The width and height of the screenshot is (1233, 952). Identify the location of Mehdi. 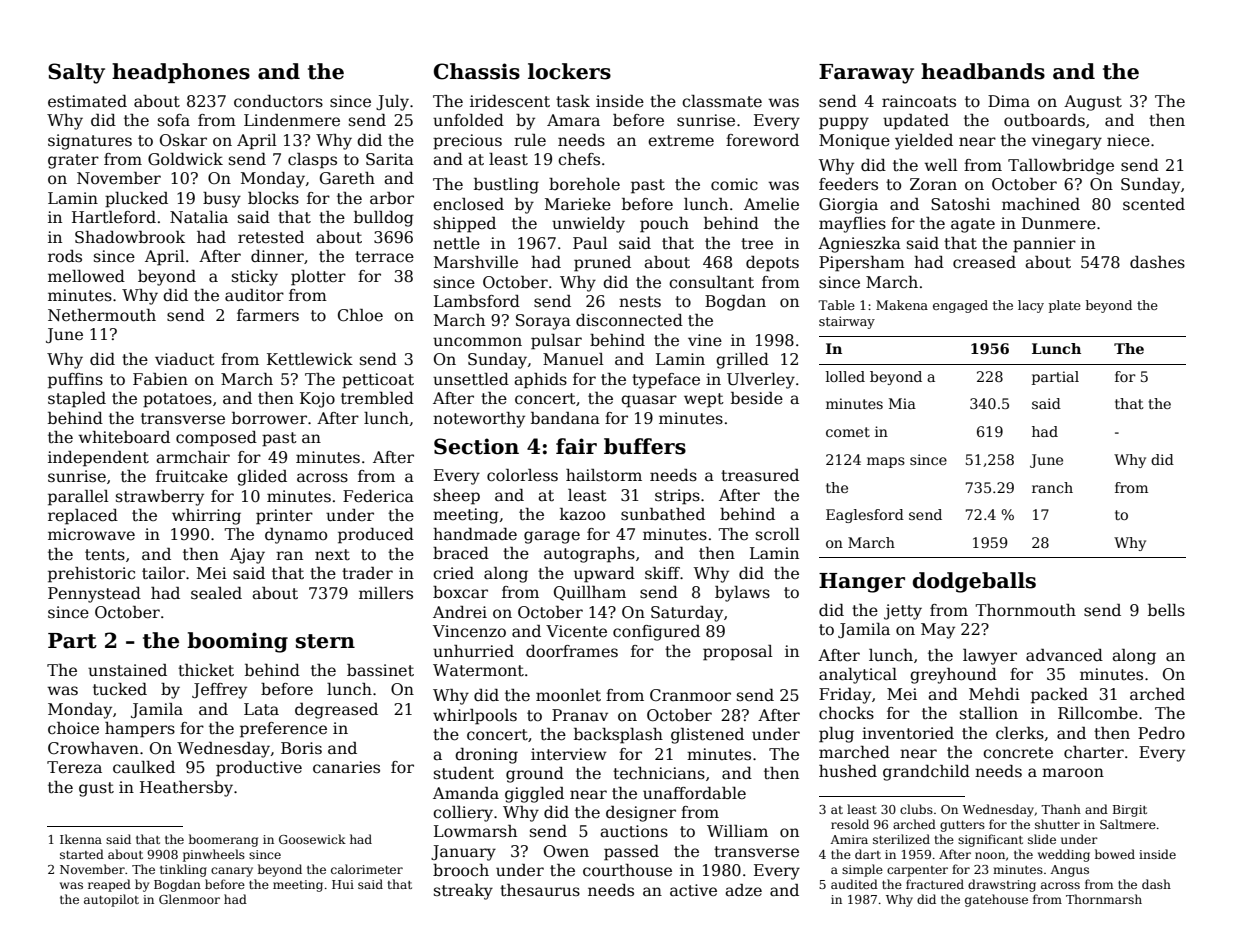
(994, 694).
